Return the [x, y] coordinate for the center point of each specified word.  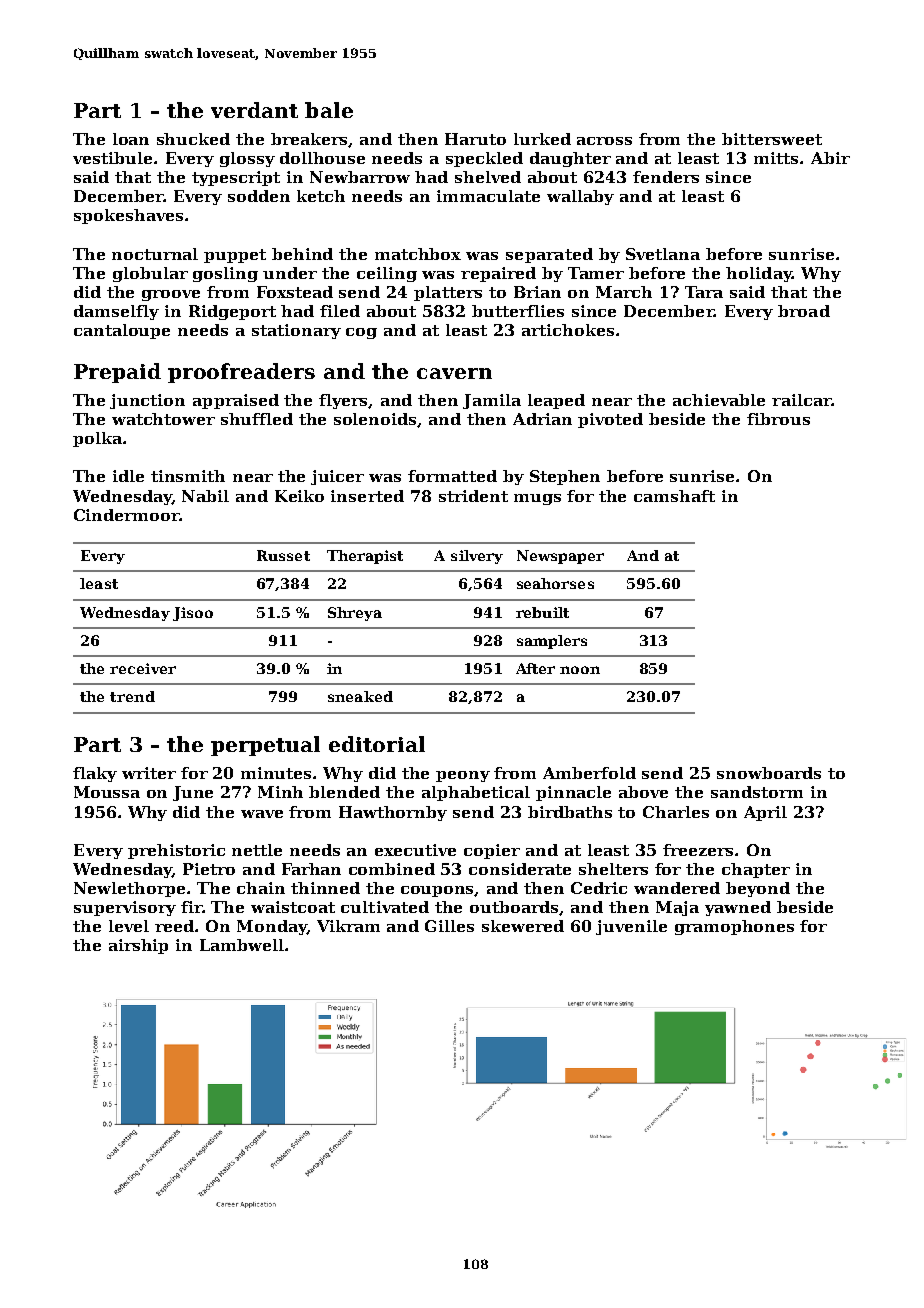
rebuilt [542, 612]
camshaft [674, 496]
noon [580, 670]
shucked [193, 139]
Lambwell [242, 945]
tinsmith [188, 476]
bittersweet [772, 139]
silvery [477, 557]
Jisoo [193, 614]
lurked [542, 139]
